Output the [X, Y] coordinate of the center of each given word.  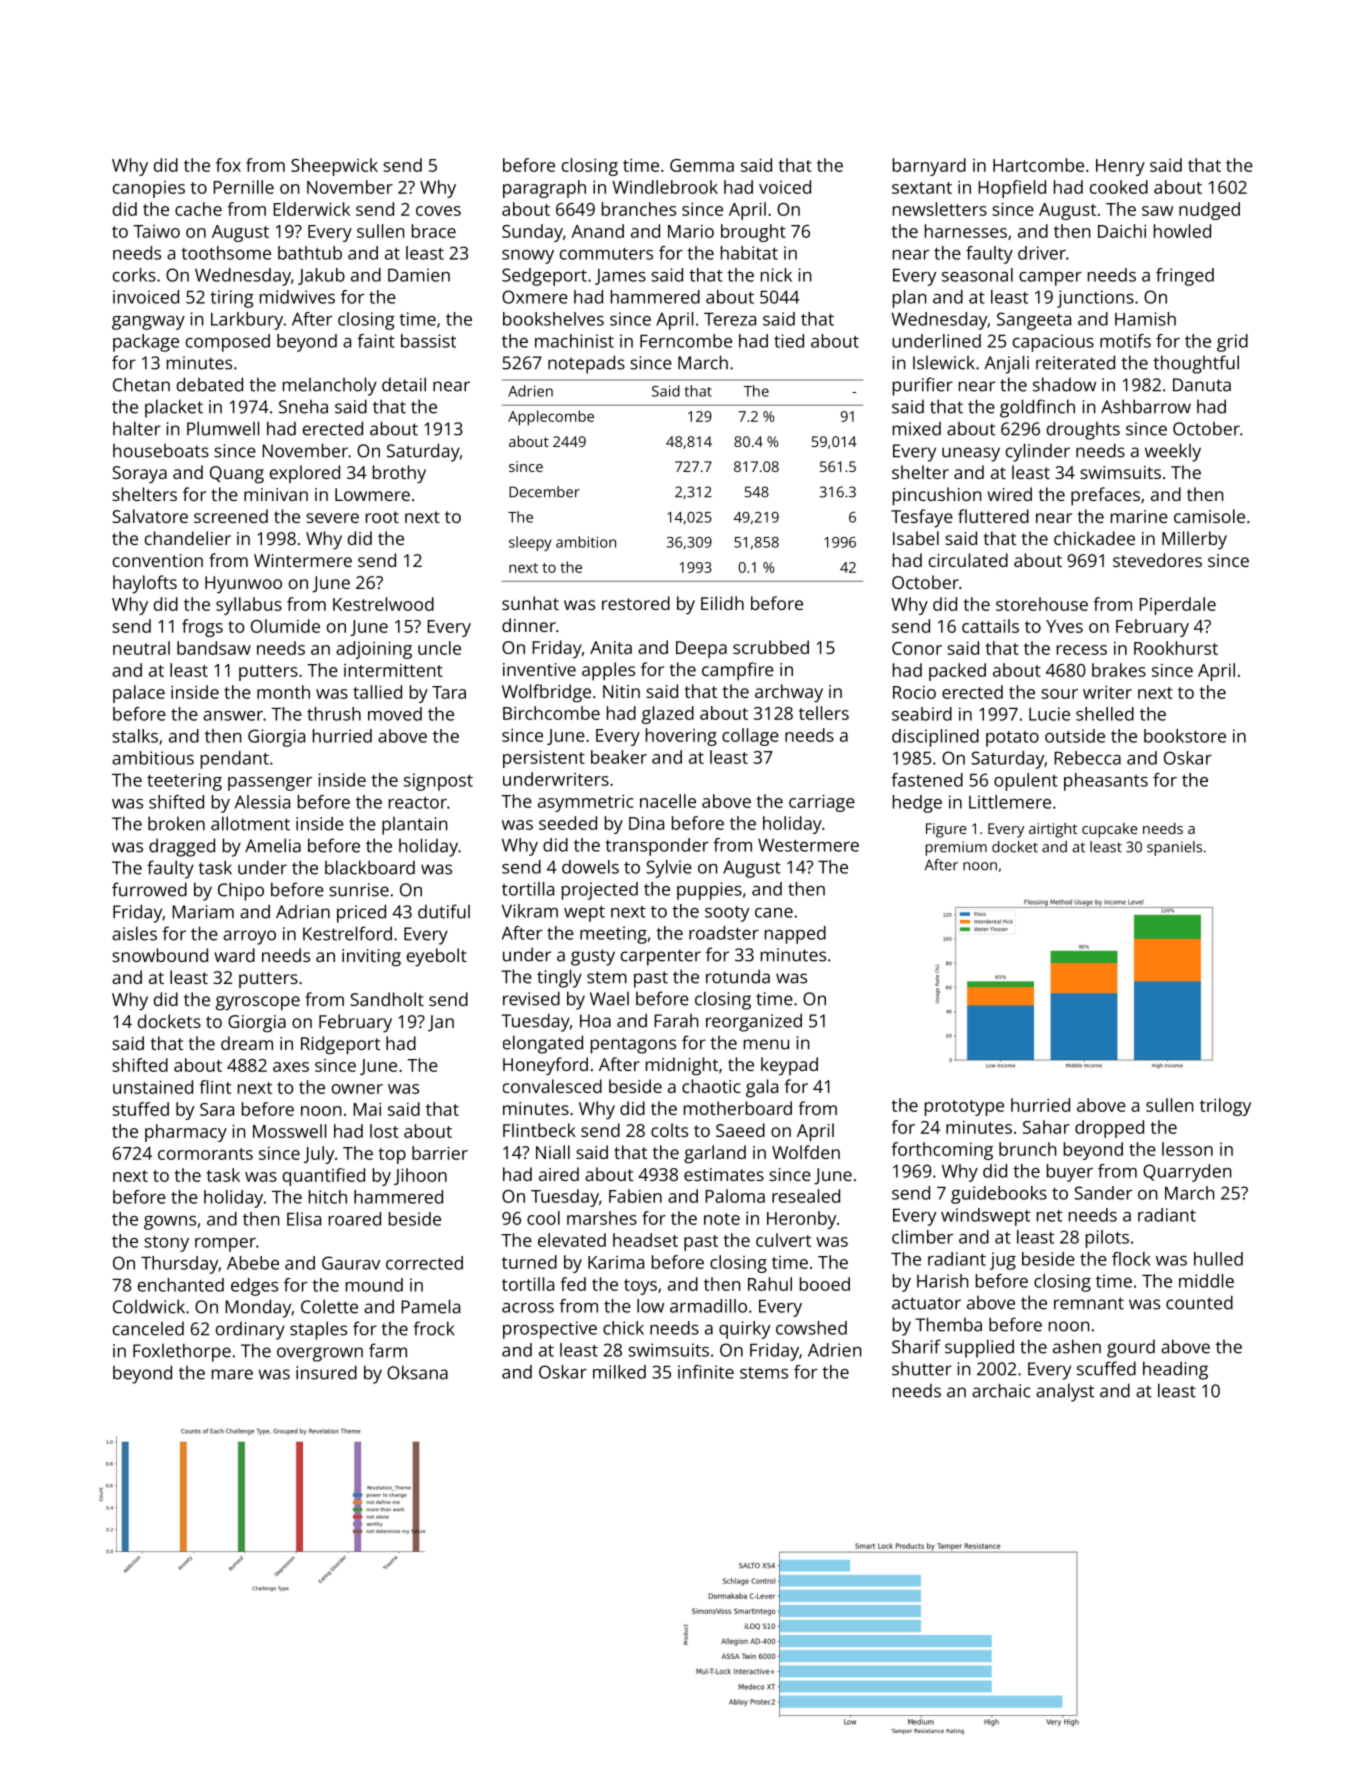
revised [531, 998]
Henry [1120, 167]
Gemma [702, 165]
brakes [1119, 670]
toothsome [226, 253]
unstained [153, 1087]
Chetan [141, 384]
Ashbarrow [1146, 406]
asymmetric [586, 803]
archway [789, 693]
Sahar [1046, 1127]
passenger [270, 784]
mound [374, 1285]
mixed [917, 428]
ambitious [153, 758]
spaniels [1174, 848]
